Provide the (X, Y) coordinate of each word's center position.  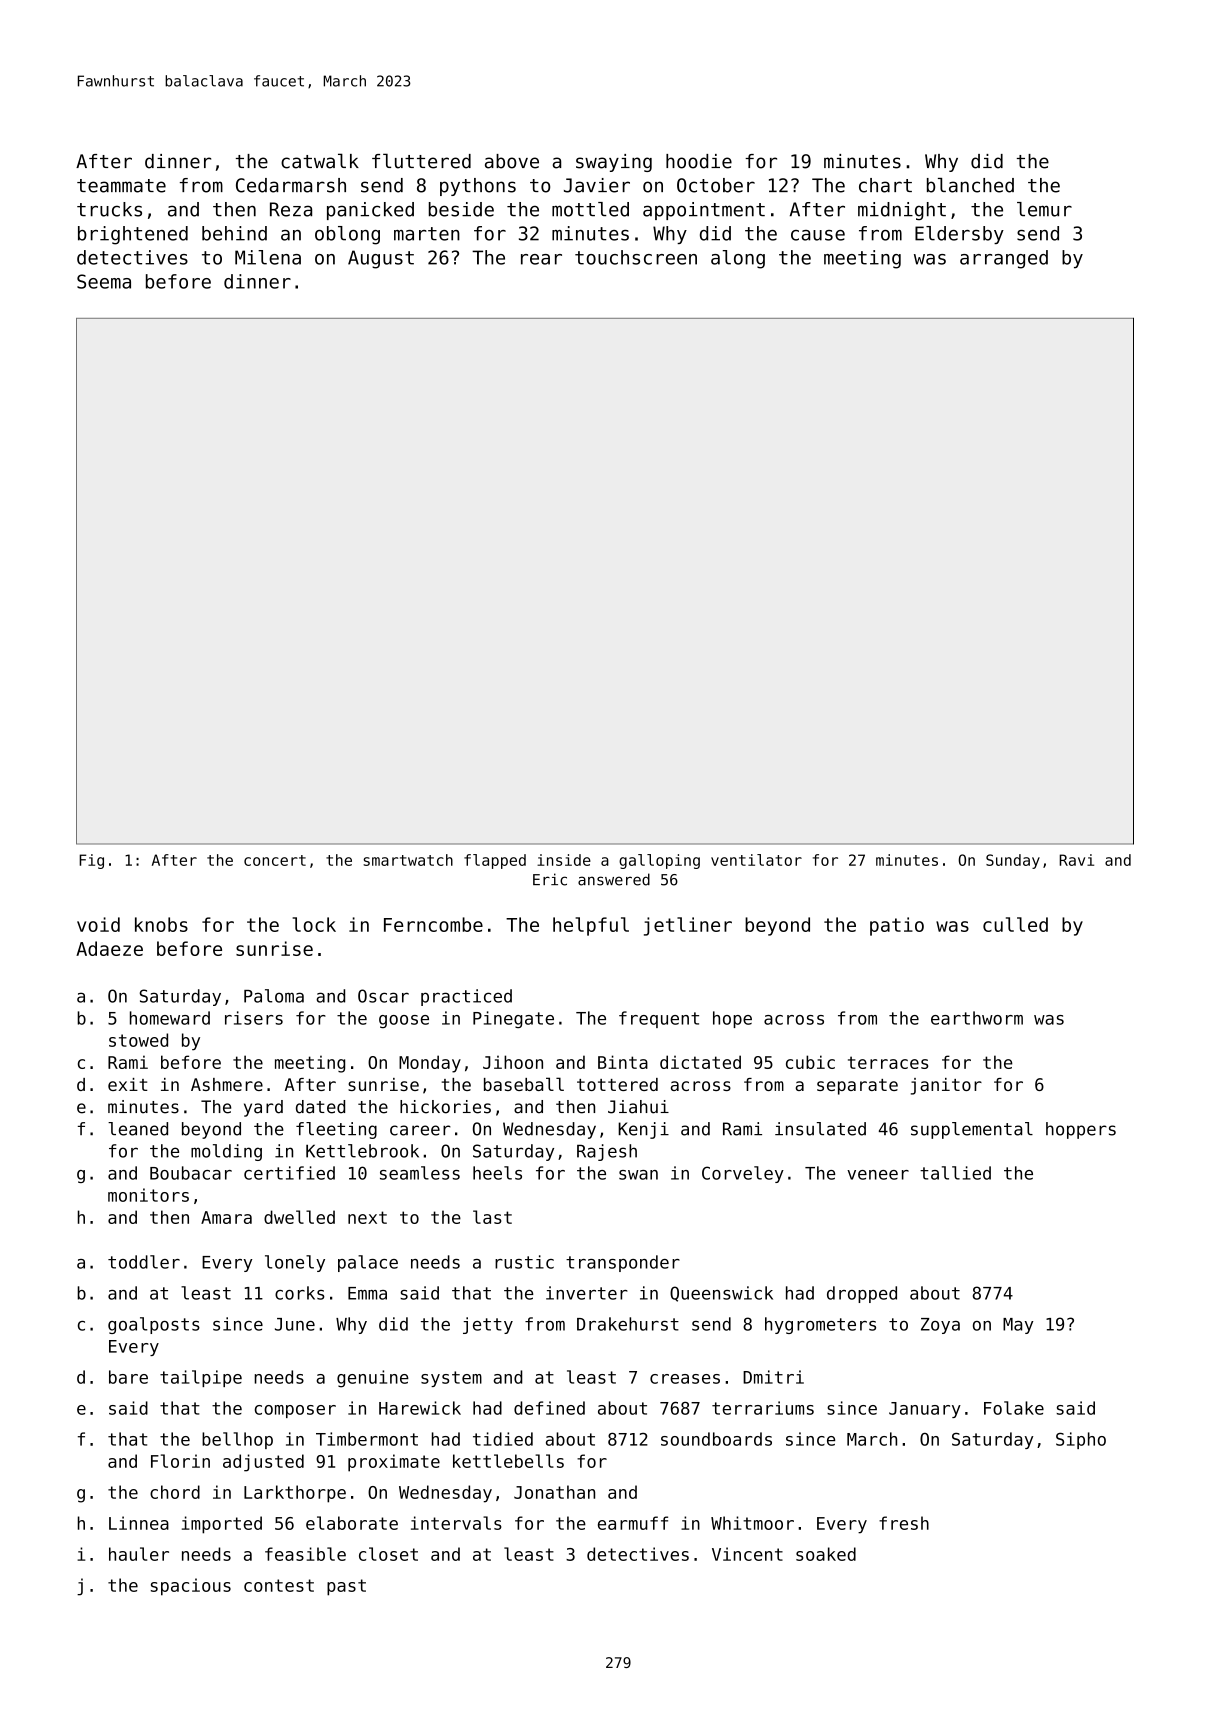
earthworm (977, 1018)
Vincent (747, 1554)
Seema (104, 281)
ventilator (756, 860)
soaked (826, 1554)
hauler (139, 1554)
